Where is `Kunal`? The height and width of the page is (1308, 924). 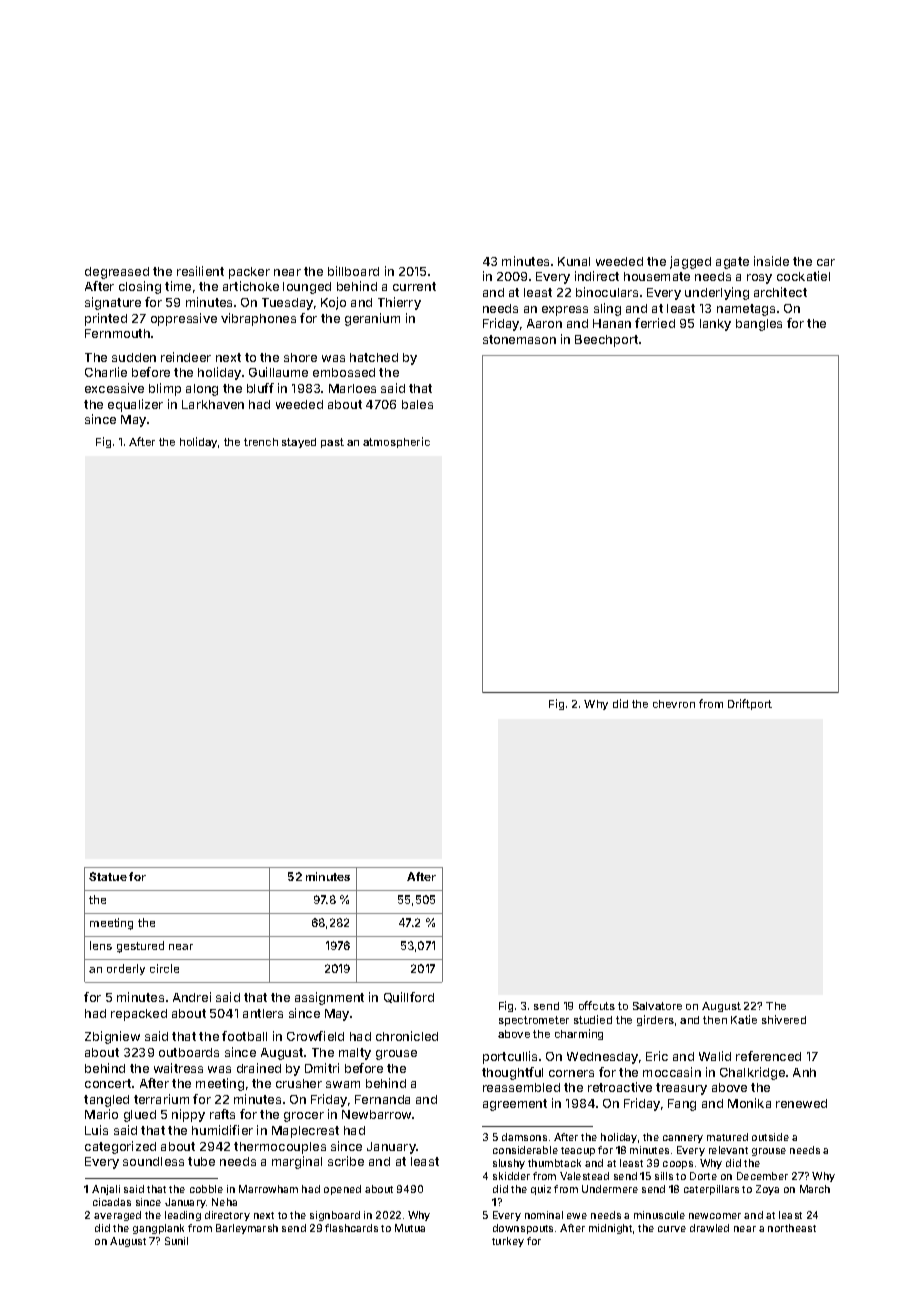
Kunal is located at coordinates (574, 261).
